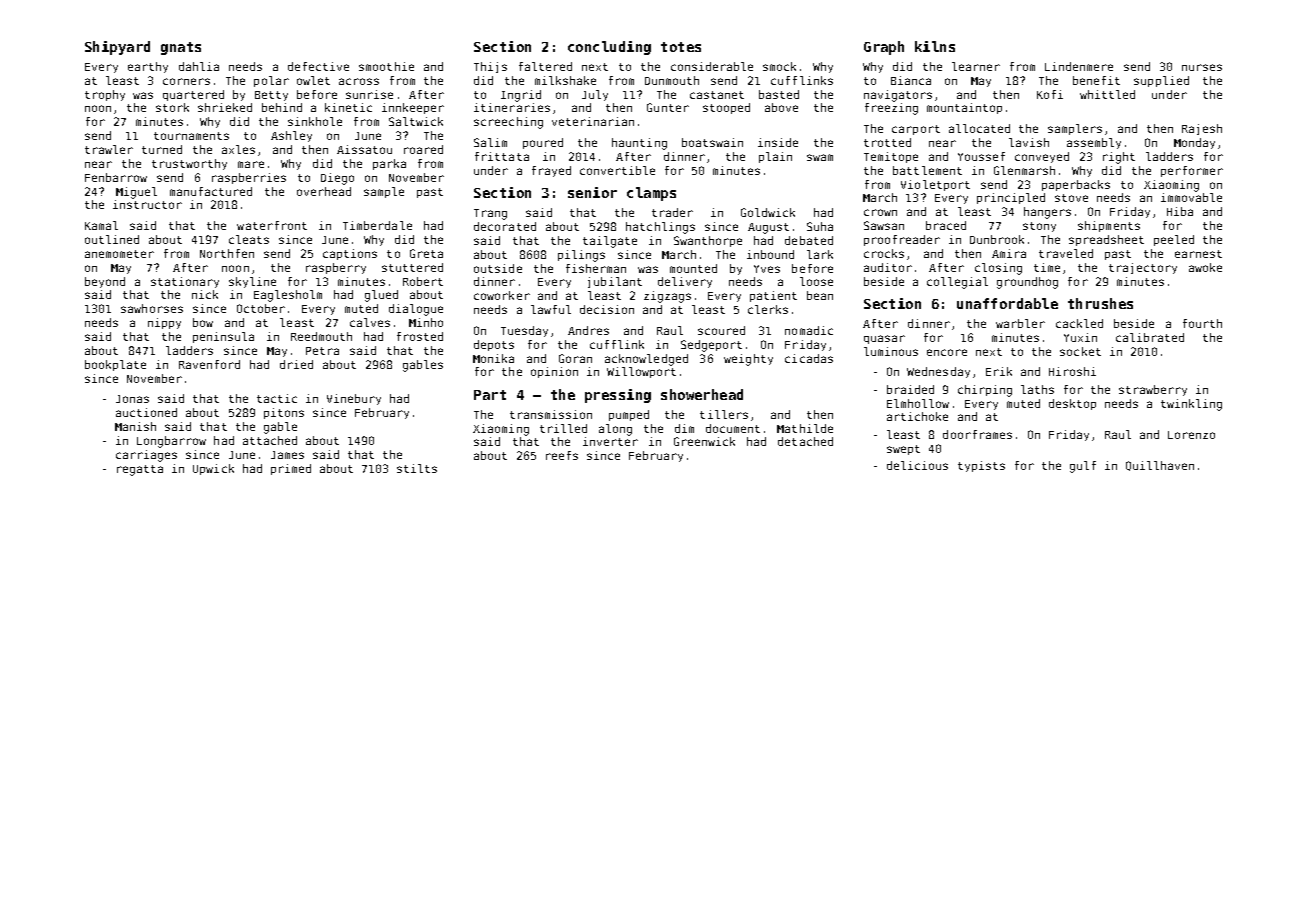 The height and width of the document is (924, 1308). What do you see at coordinates (935, 46) in the document?
I see `kilns` at bounding box center [935, 46].
